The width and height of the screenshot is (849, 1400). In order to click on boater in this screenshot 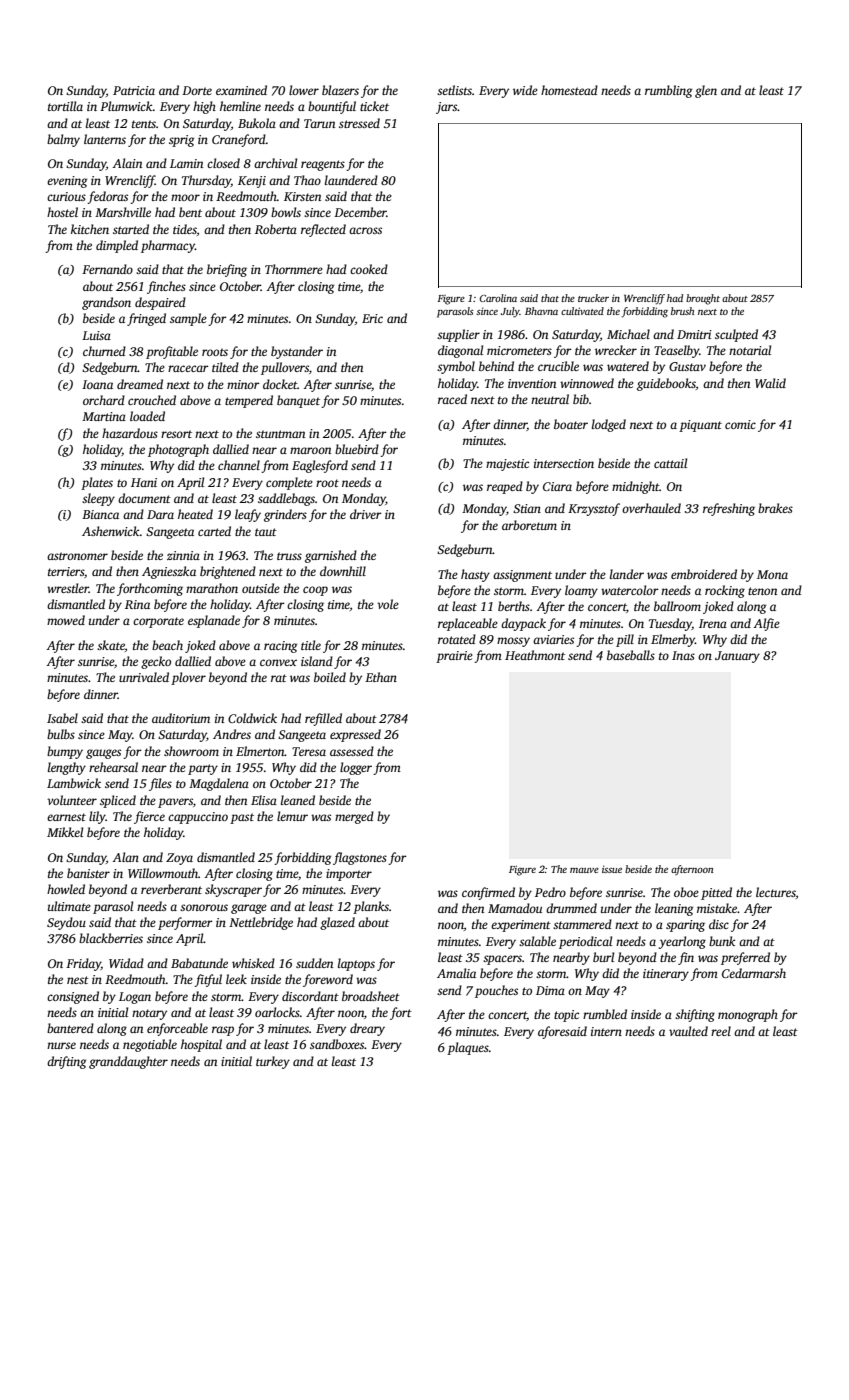, I will do `click(571, 424)`.
